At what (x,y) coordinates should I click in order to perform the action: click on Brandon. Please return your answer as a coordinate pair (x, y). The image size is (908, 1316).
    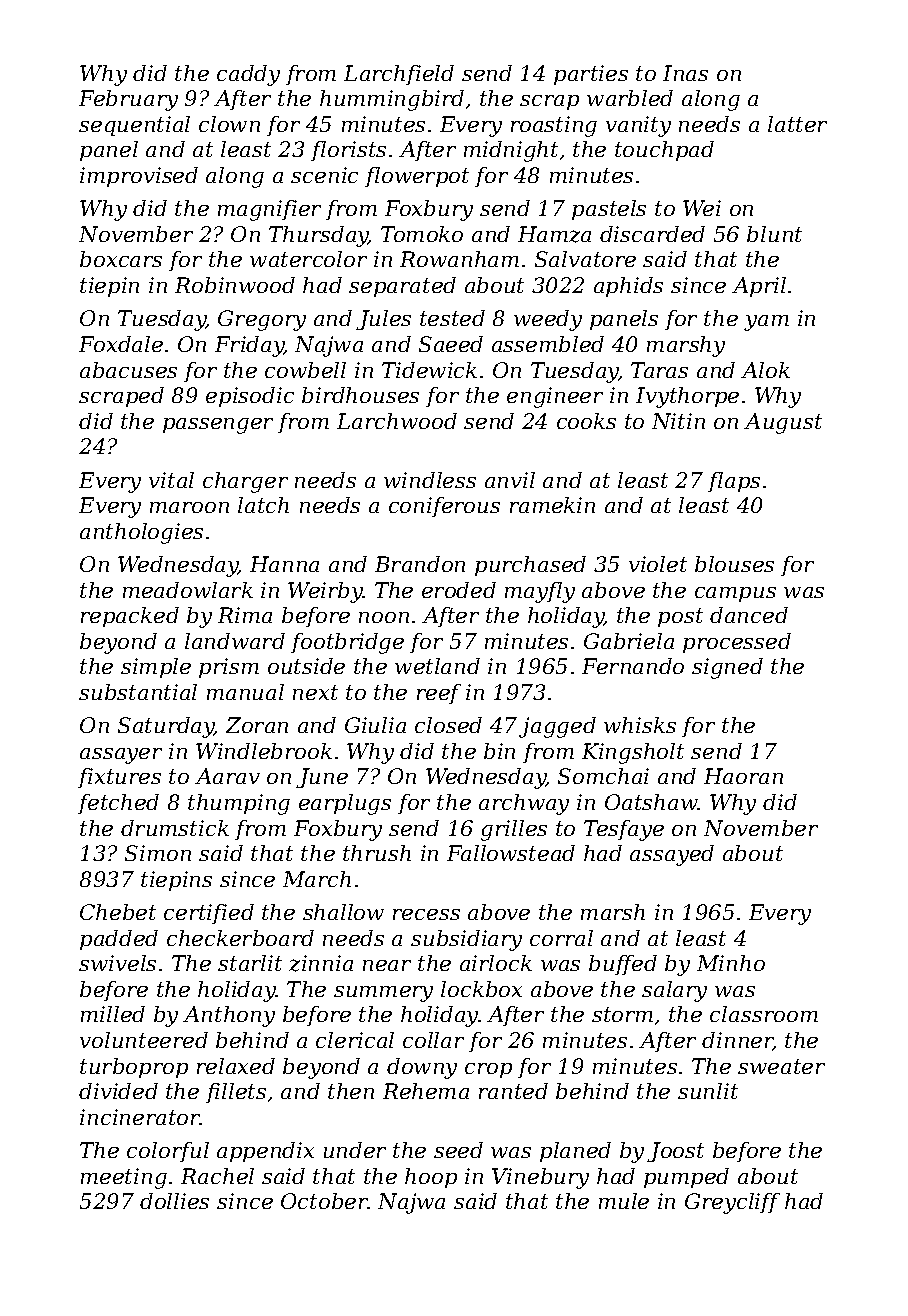
    Looking at the image, I should click on (420, 564).
